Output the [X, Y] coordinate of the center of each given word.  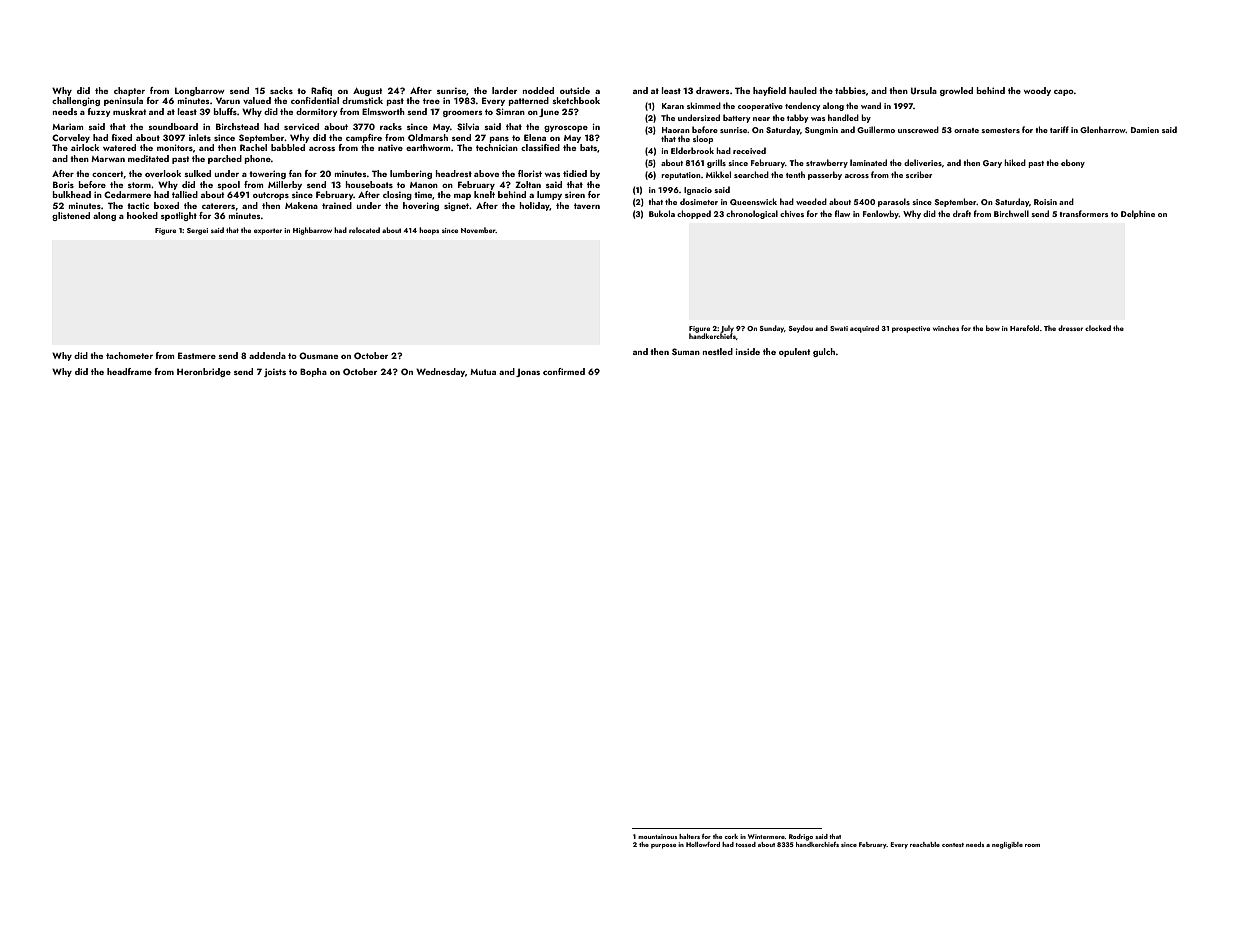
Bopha [313, 372]
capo [1064, 93]
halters [689, 836]
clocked [1098, 328]
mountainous [657, 836]
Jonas [528, 372]
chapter [129, 91]
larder [504, 90]
